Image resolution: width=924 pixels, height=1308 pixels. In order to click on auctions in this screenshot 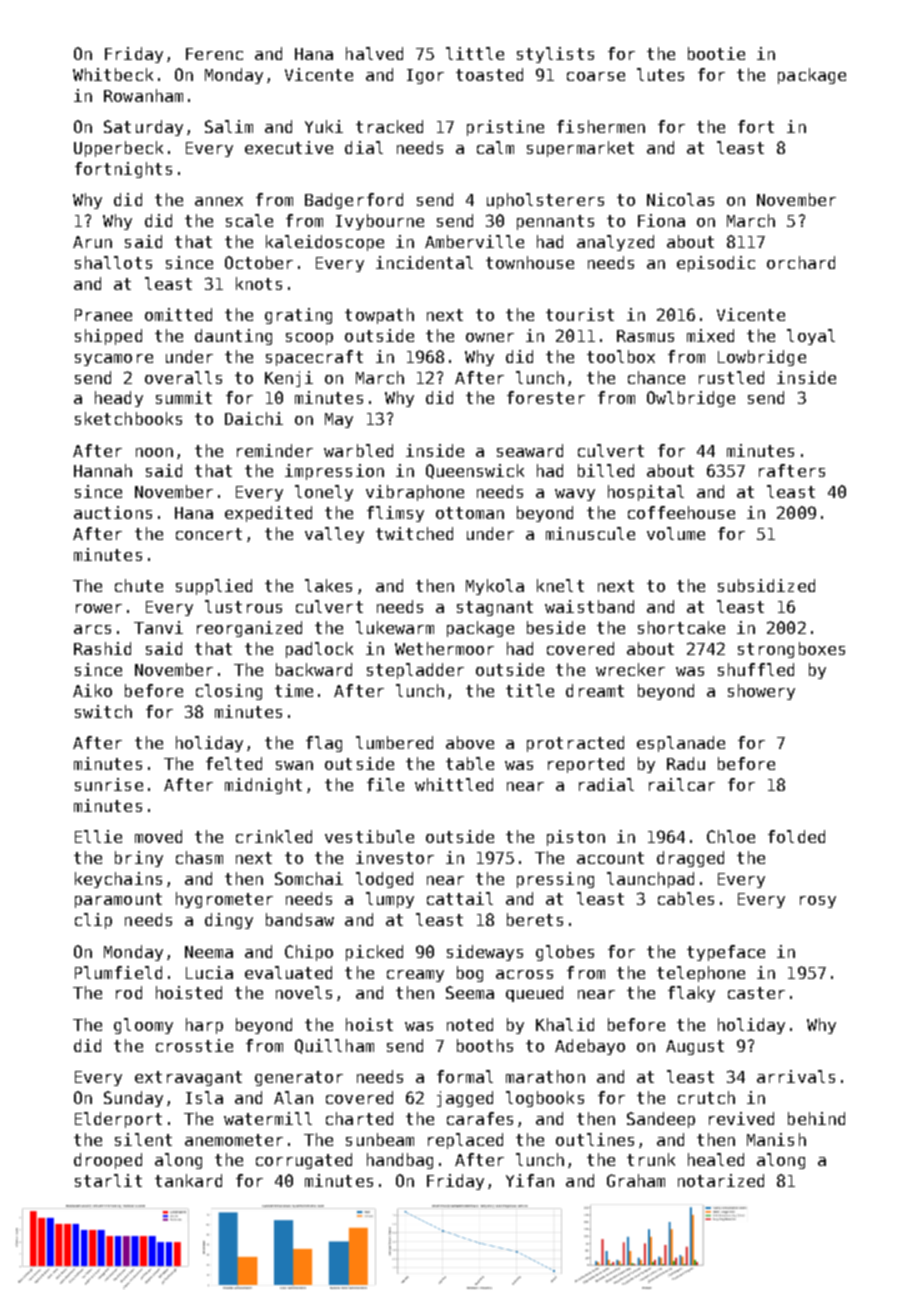, I will do `click(113, 512)`.
